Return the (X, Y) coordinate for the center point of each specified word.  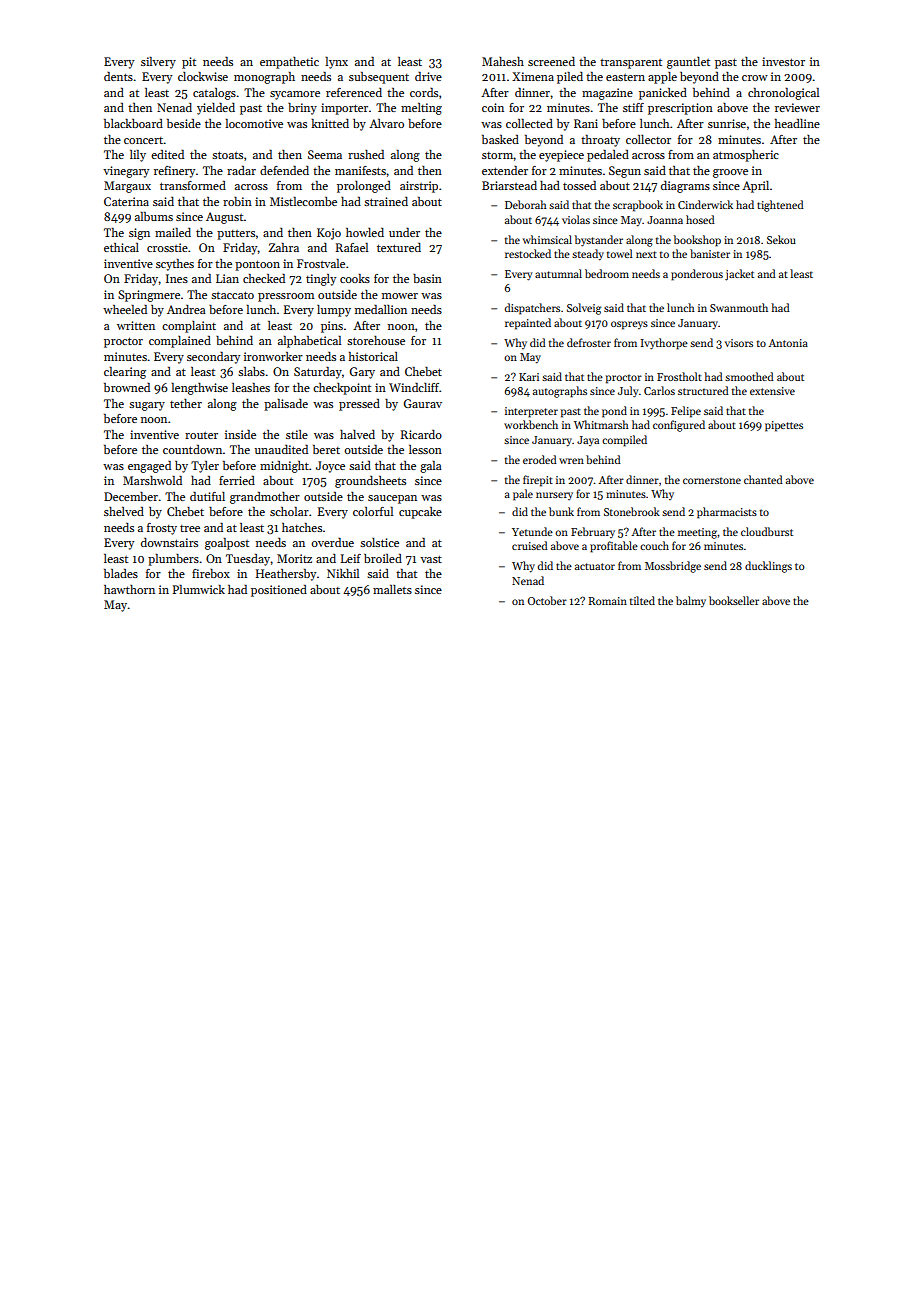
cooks (355, 278)
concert (144, 140)
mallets (392, 589)
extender (505, 170)
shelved (124, 511)
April (755, 187)
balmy (691, 601)
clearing (125, 373)
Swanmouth (739, 307)
